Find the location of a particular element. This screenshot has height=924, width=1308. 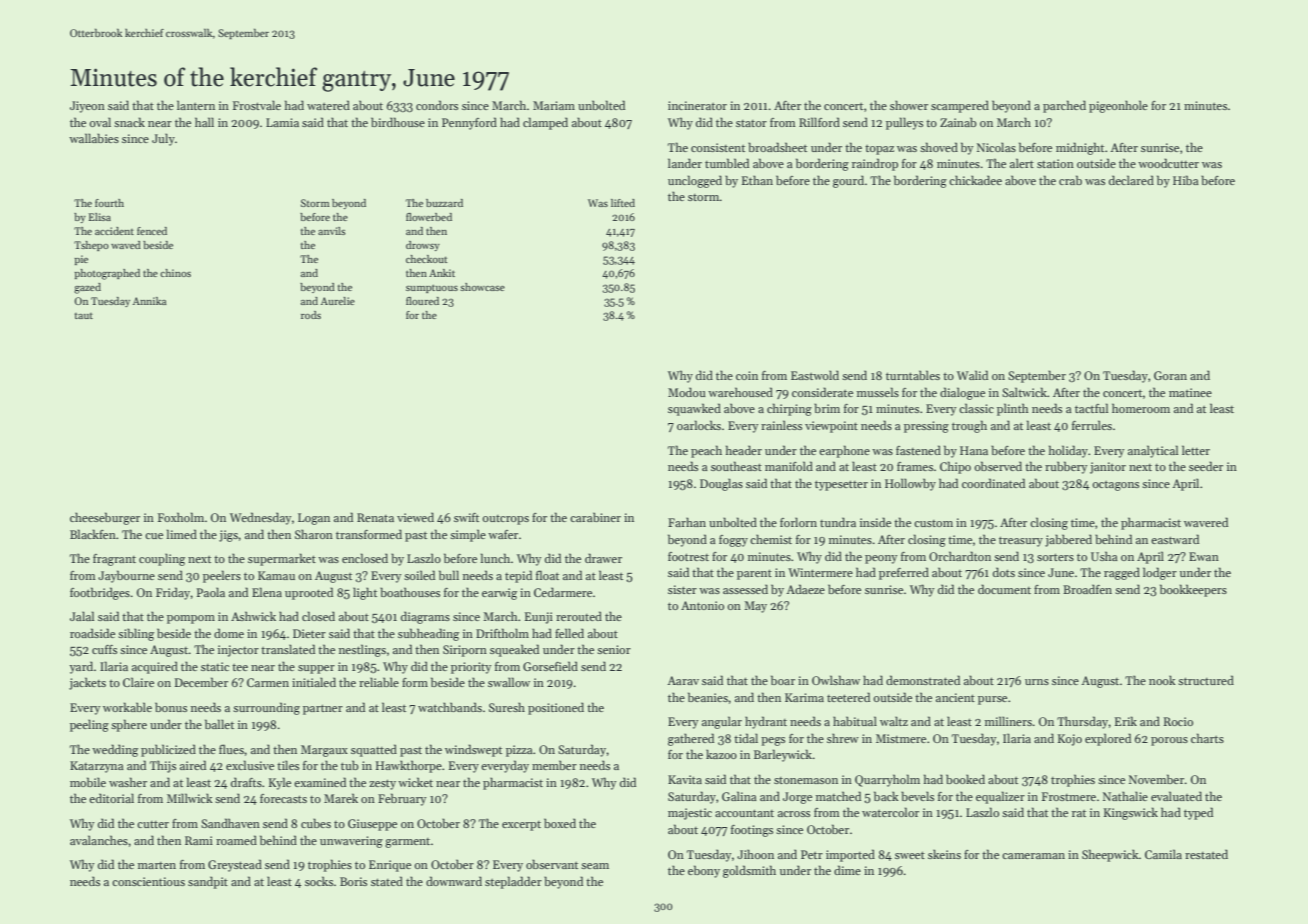

Sandhaven is located at coordinates (230, 823).
